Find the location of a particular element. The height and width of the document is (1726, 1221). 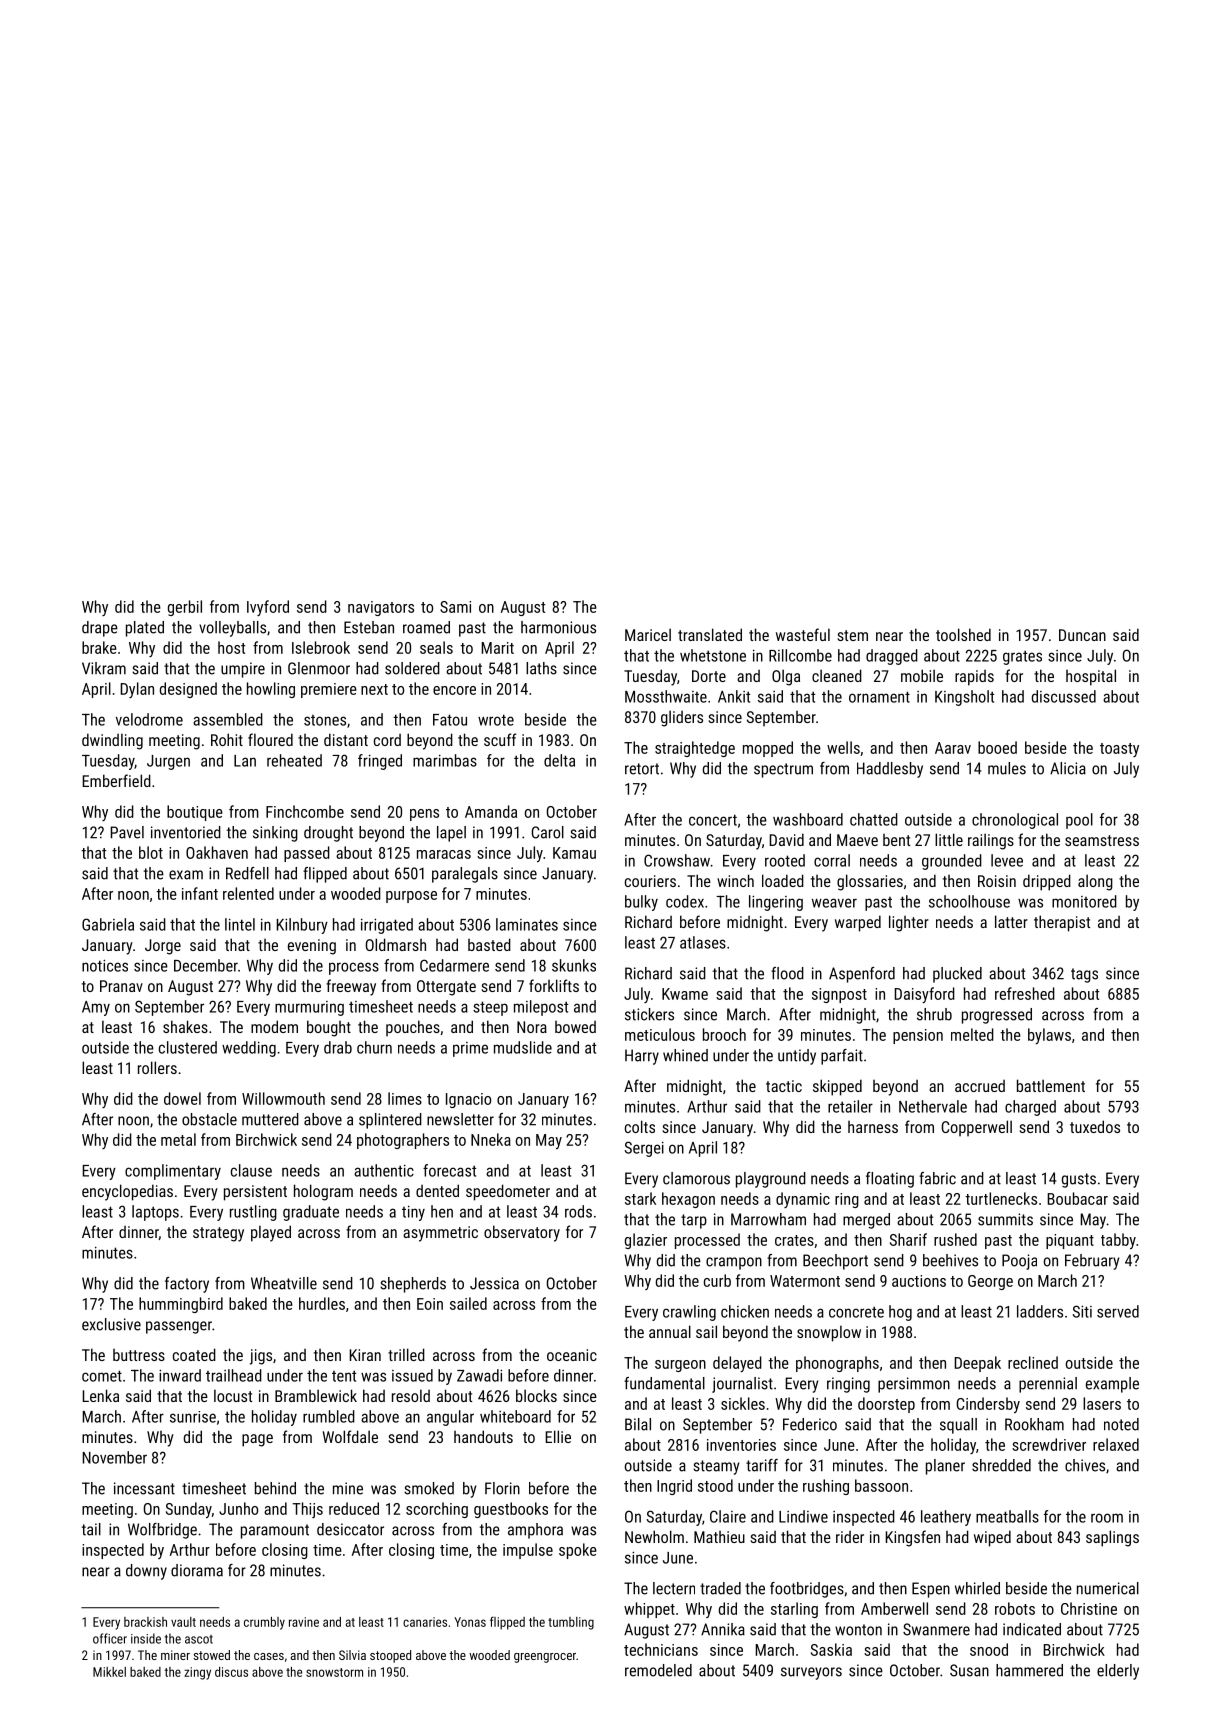

Olga is located at coordinates (786, 677).
